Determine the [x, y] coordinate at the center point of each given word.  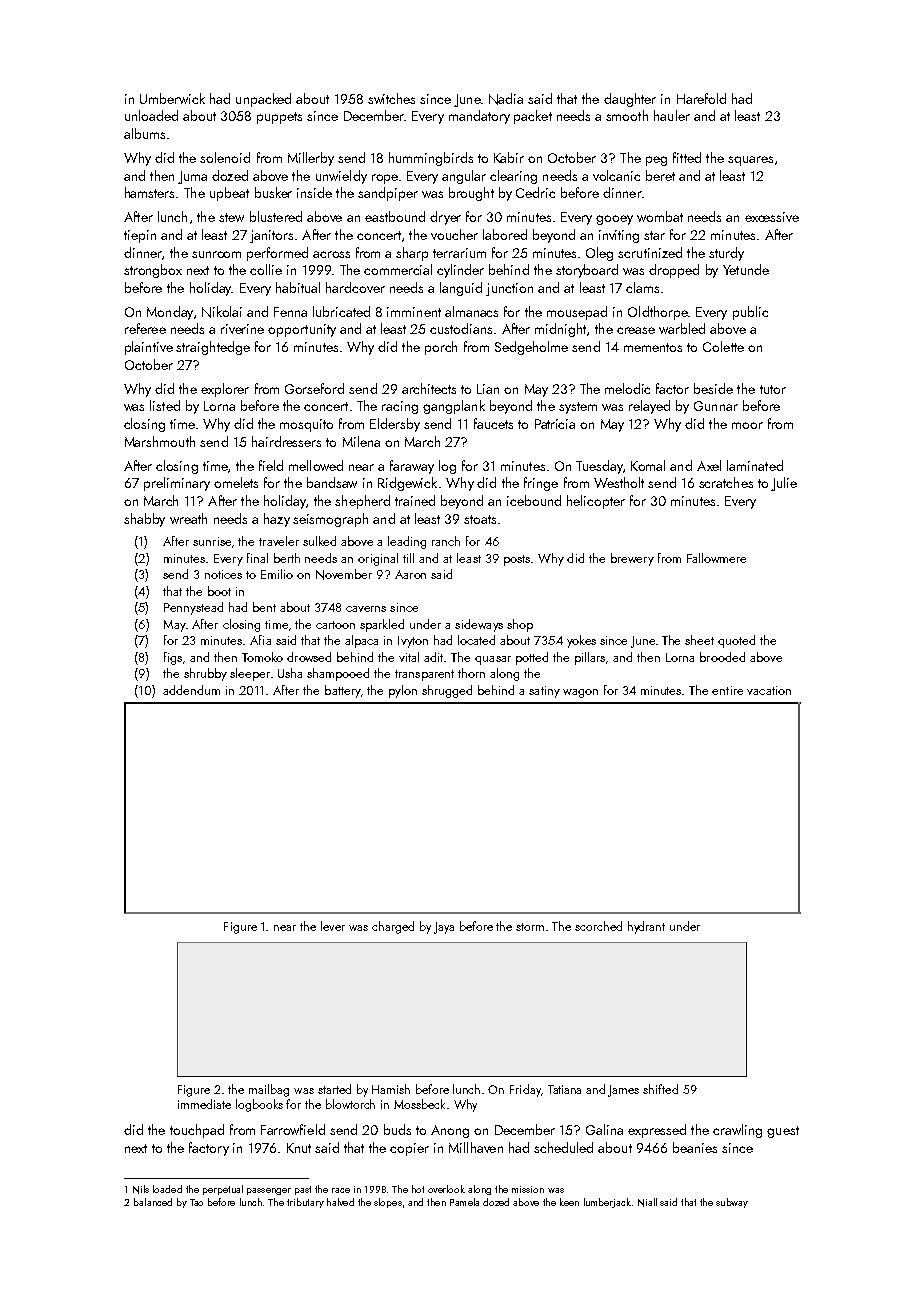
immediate [204, 1104]
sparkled [382, 625]
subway [732, 1203]
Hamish [391, 1089]
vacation [769, 690]
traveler [279, 541]
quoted [736, 641]
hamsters [149, 192]
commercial [398, 269]
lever [333, 926]
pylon [403, 691]
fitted [687, 157]
